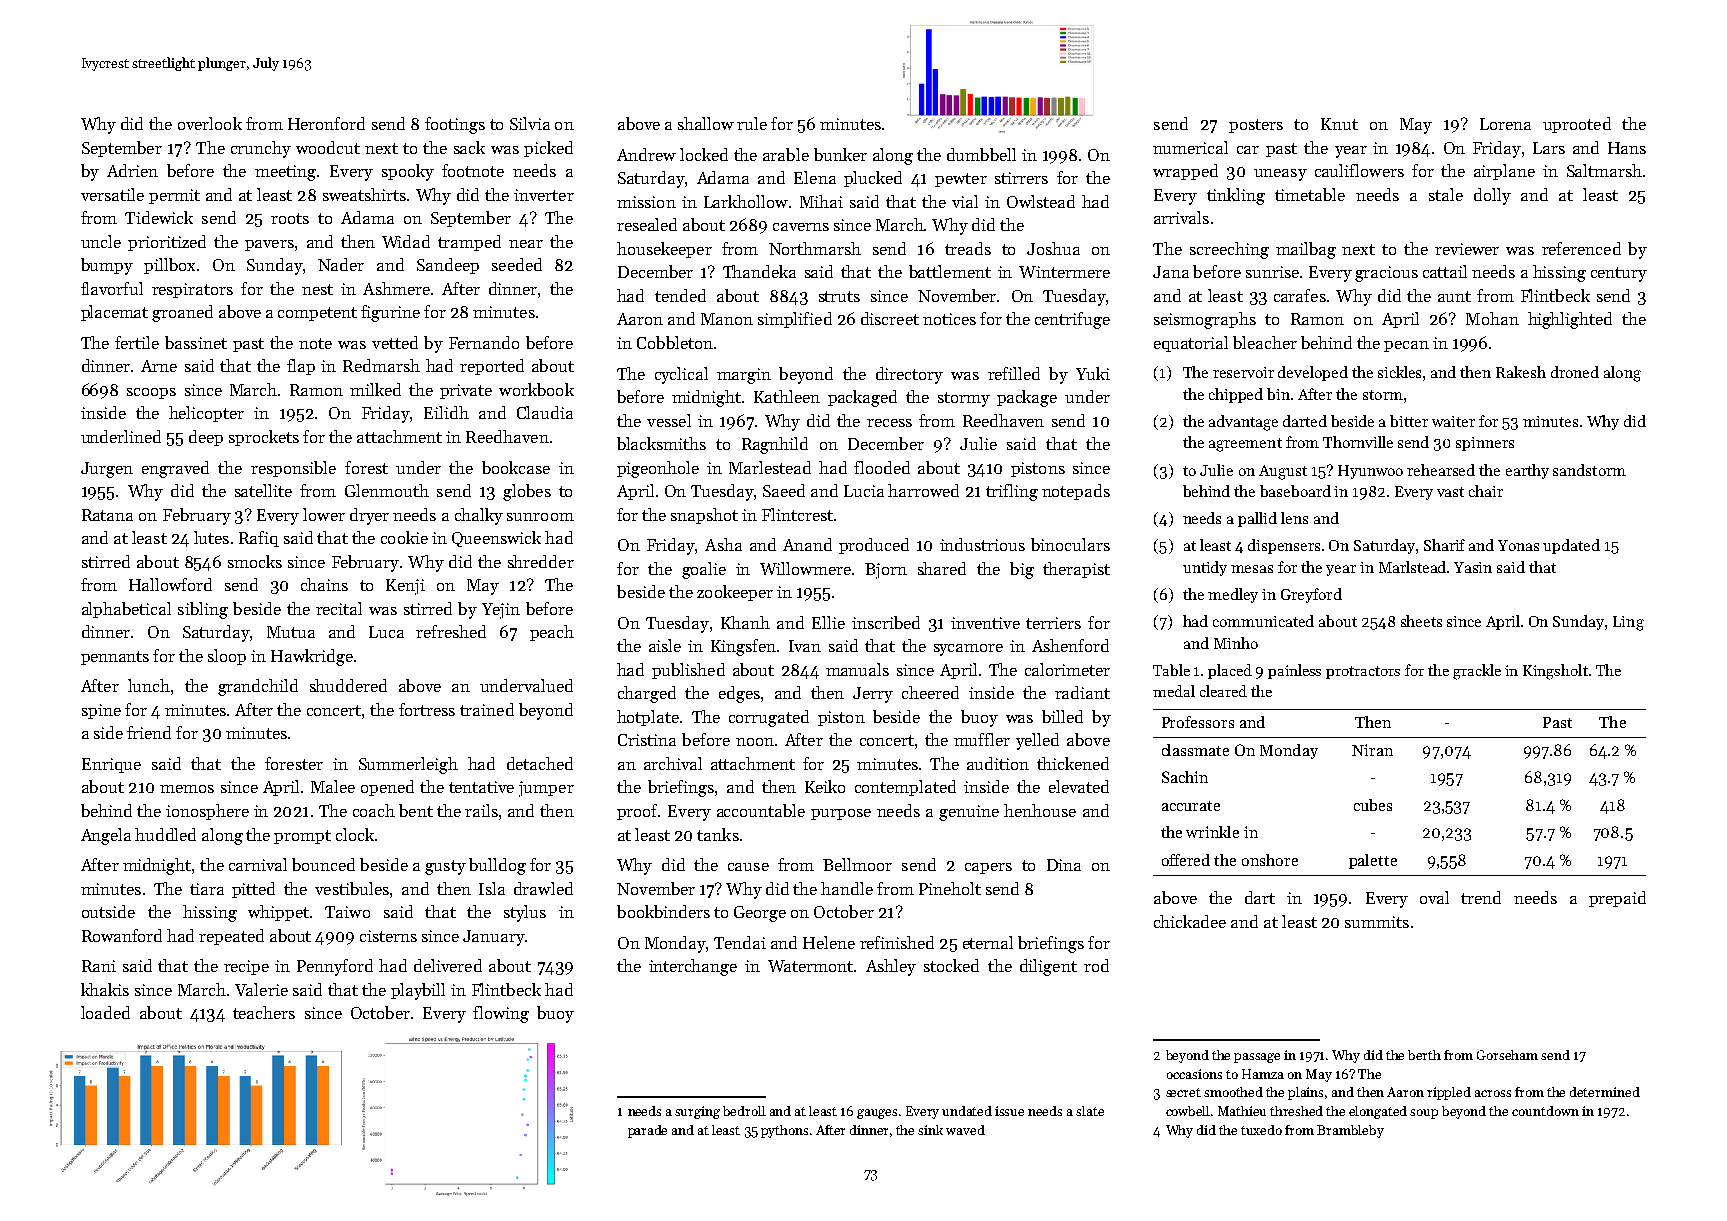  Describe the element at coordinates (1372, 750) in the screenshot. I see `Niran` at that location.
